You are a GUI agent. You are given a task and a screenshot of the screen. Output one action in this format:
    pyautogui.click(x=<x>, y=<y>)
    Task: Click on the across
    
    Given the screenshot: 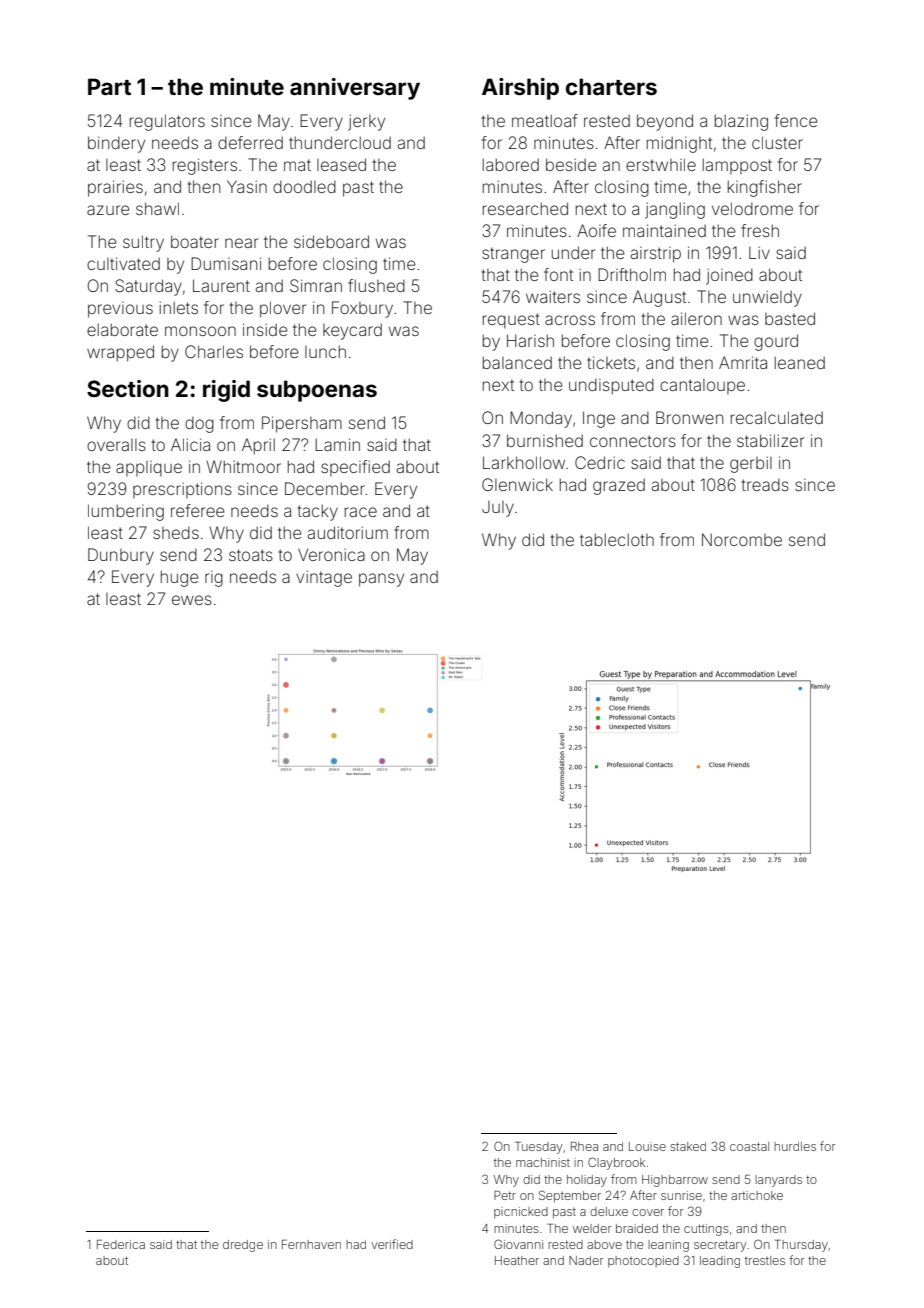 What is the action you would take?
    pyautogui.click(x=570, y=320)
